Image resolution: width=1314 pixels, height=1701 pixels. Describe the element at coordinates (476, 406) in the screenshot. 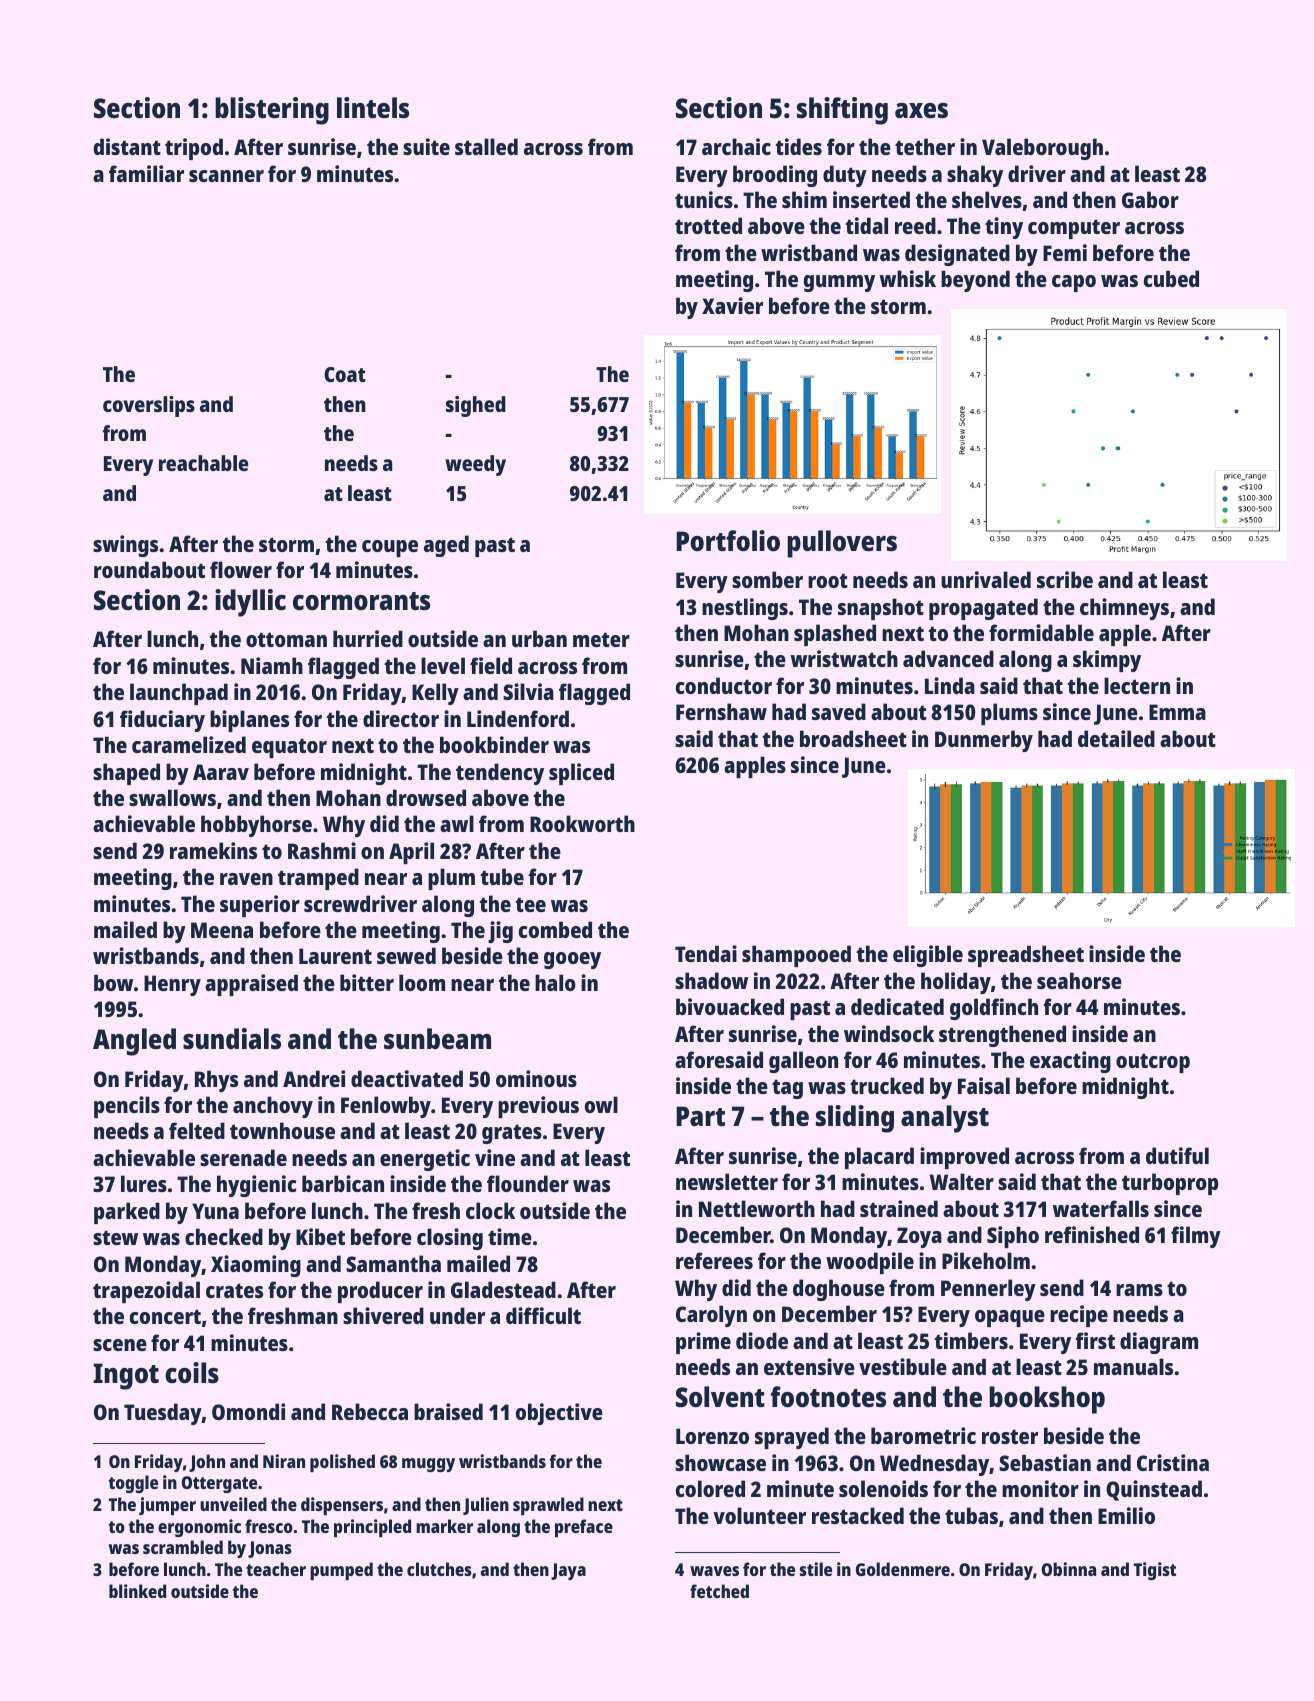

I see `sighed` at that location.
